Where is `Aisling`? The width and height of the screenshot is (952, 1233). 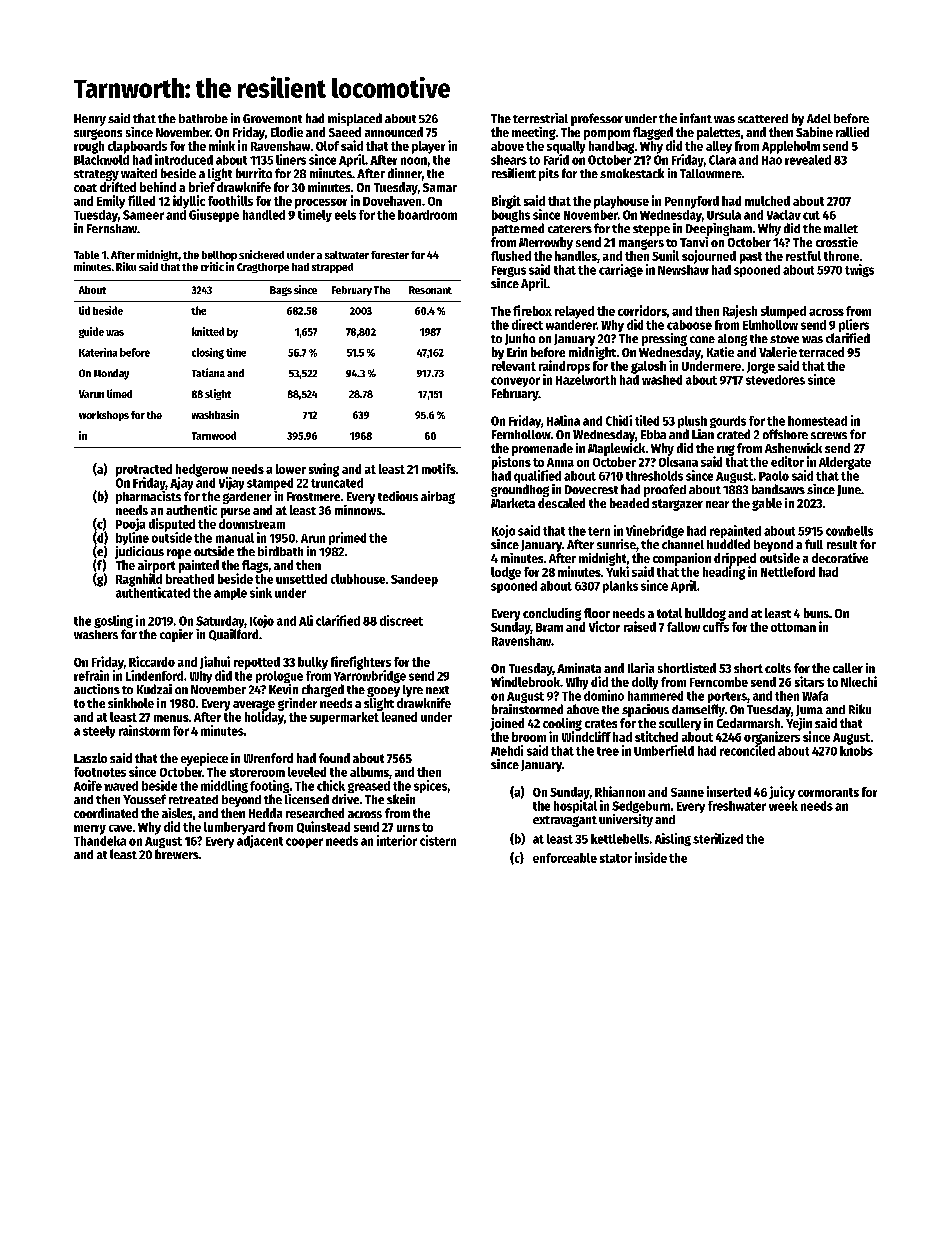 Aisling is located at coordinates (673, 839).
